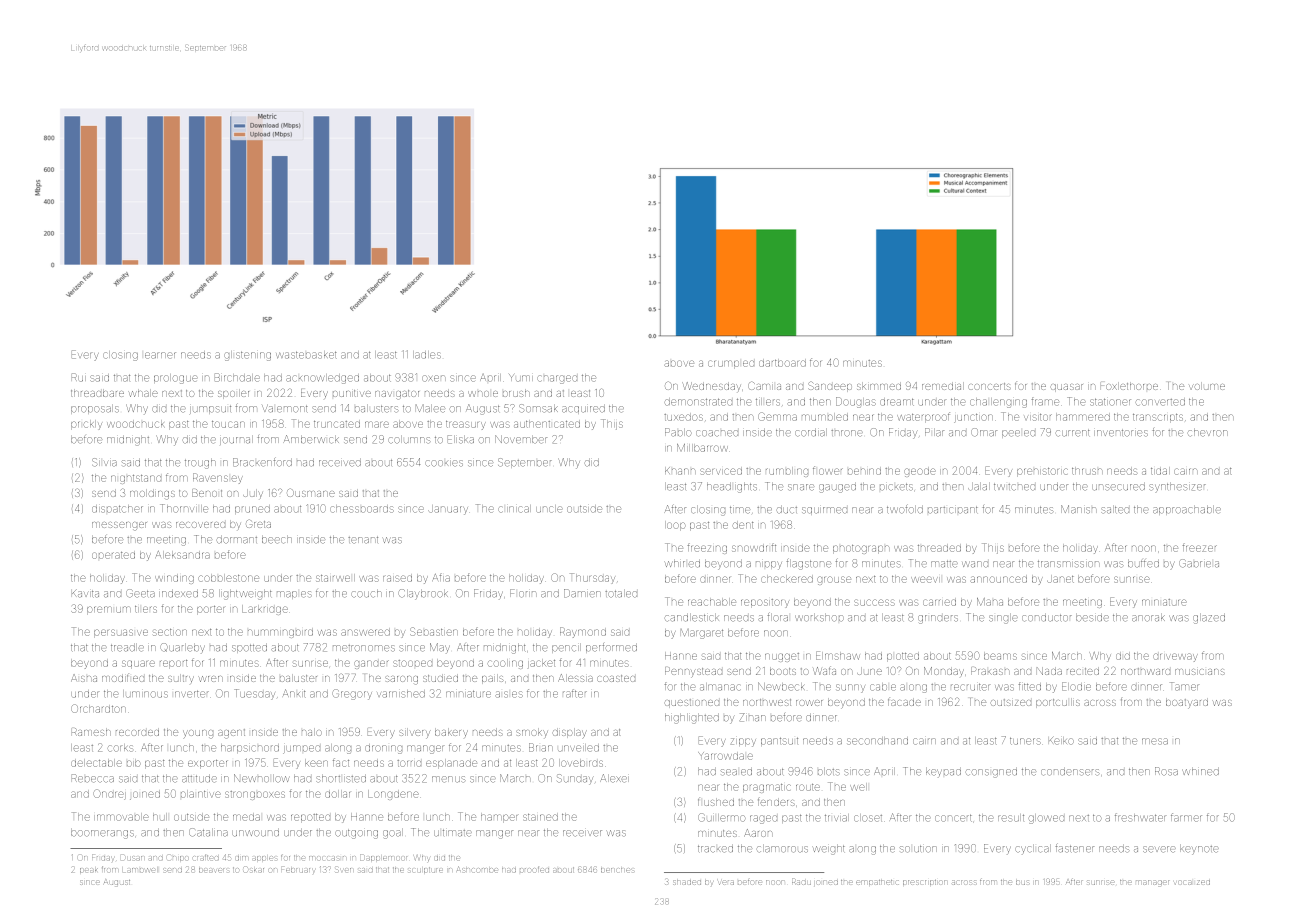 This screenshot has height=924, width=1308. What do you see at coordinates (1011, 818) in the screenshot?
I see `result` at bounding box center [1011, 818].
